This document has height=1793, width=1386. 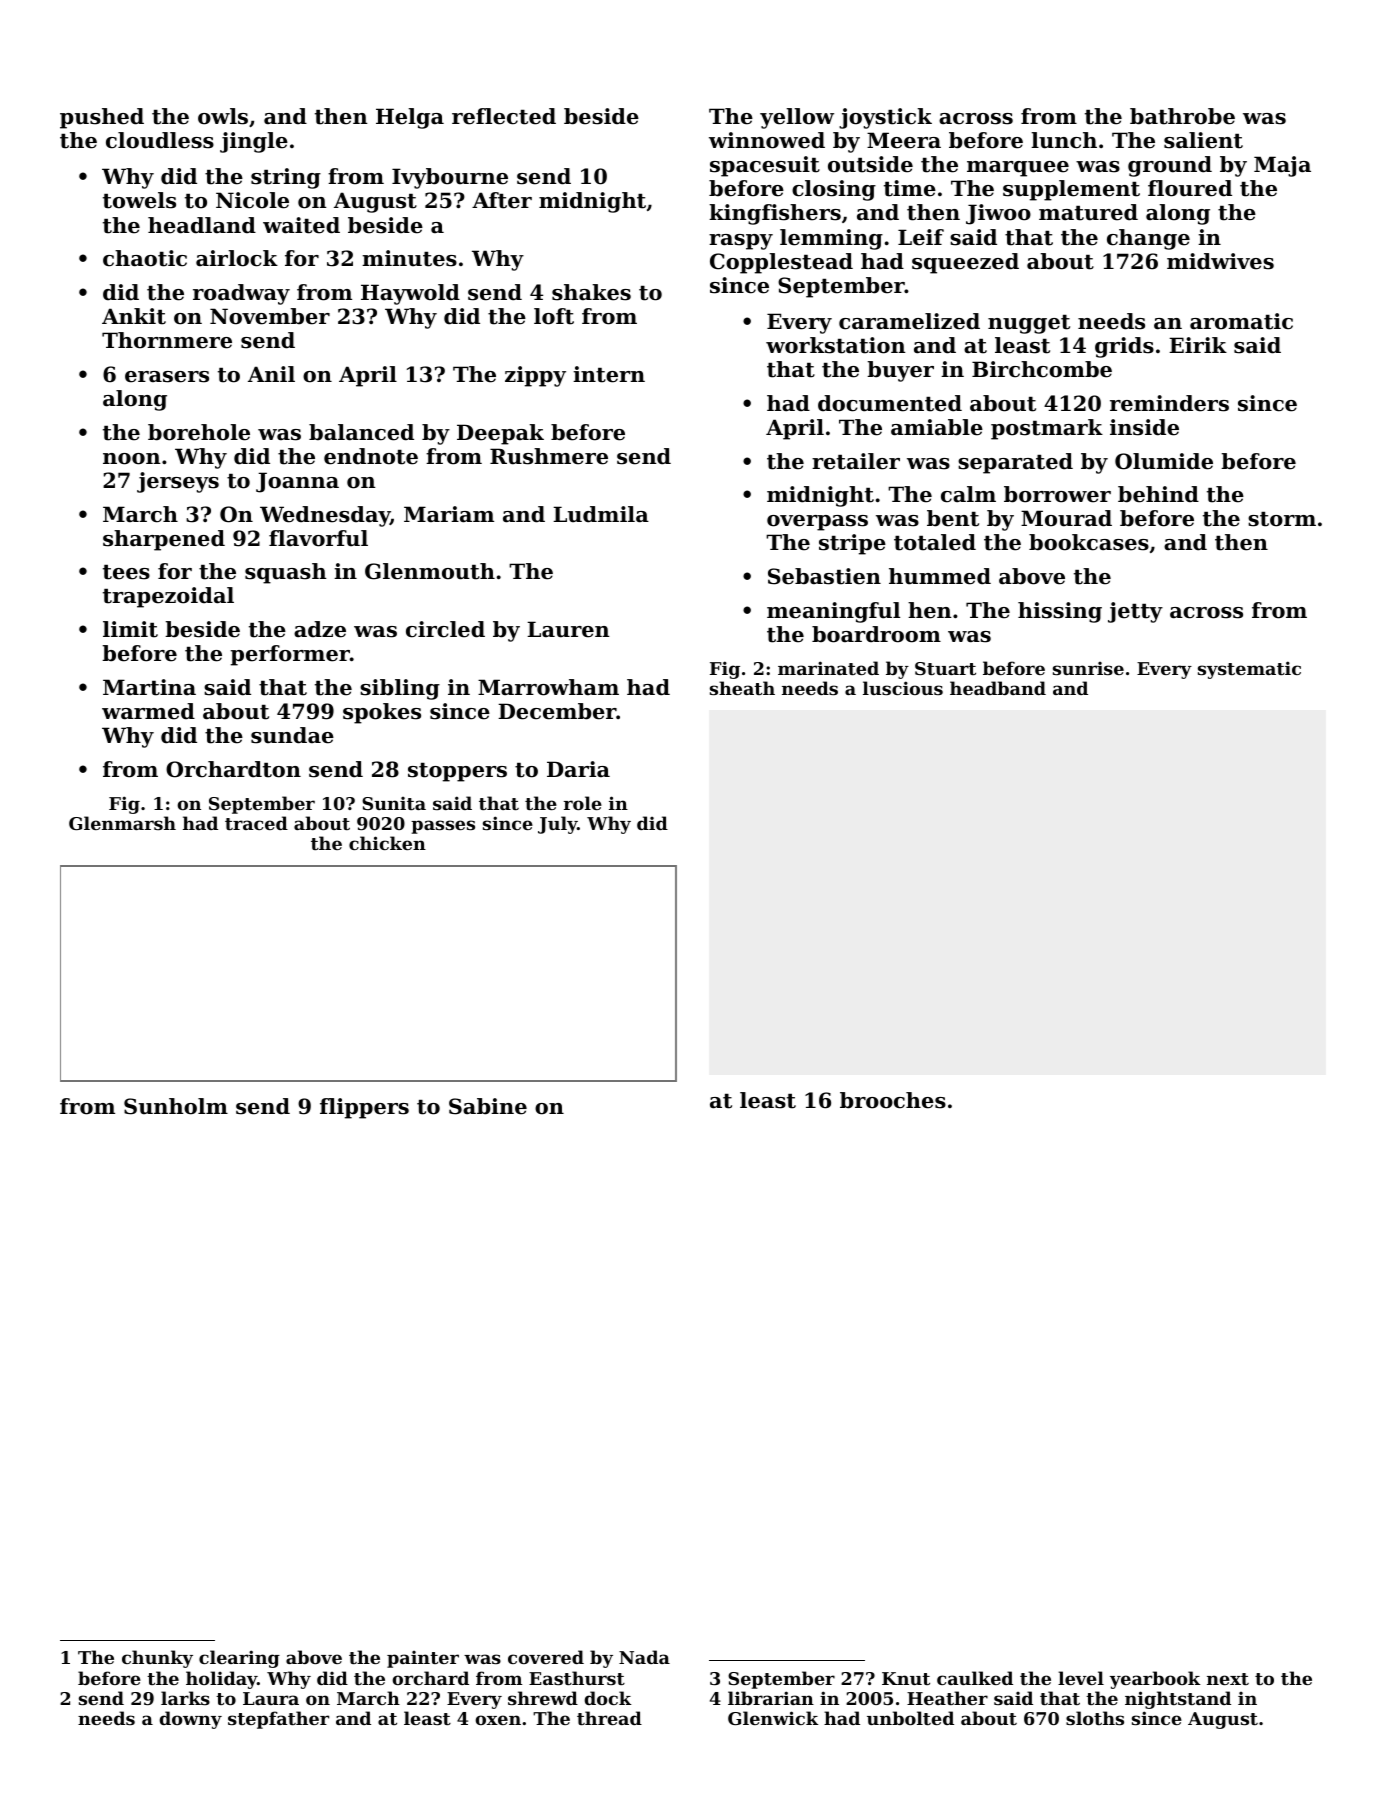 I want to click on chunky, so click(x=157, y=1659).
